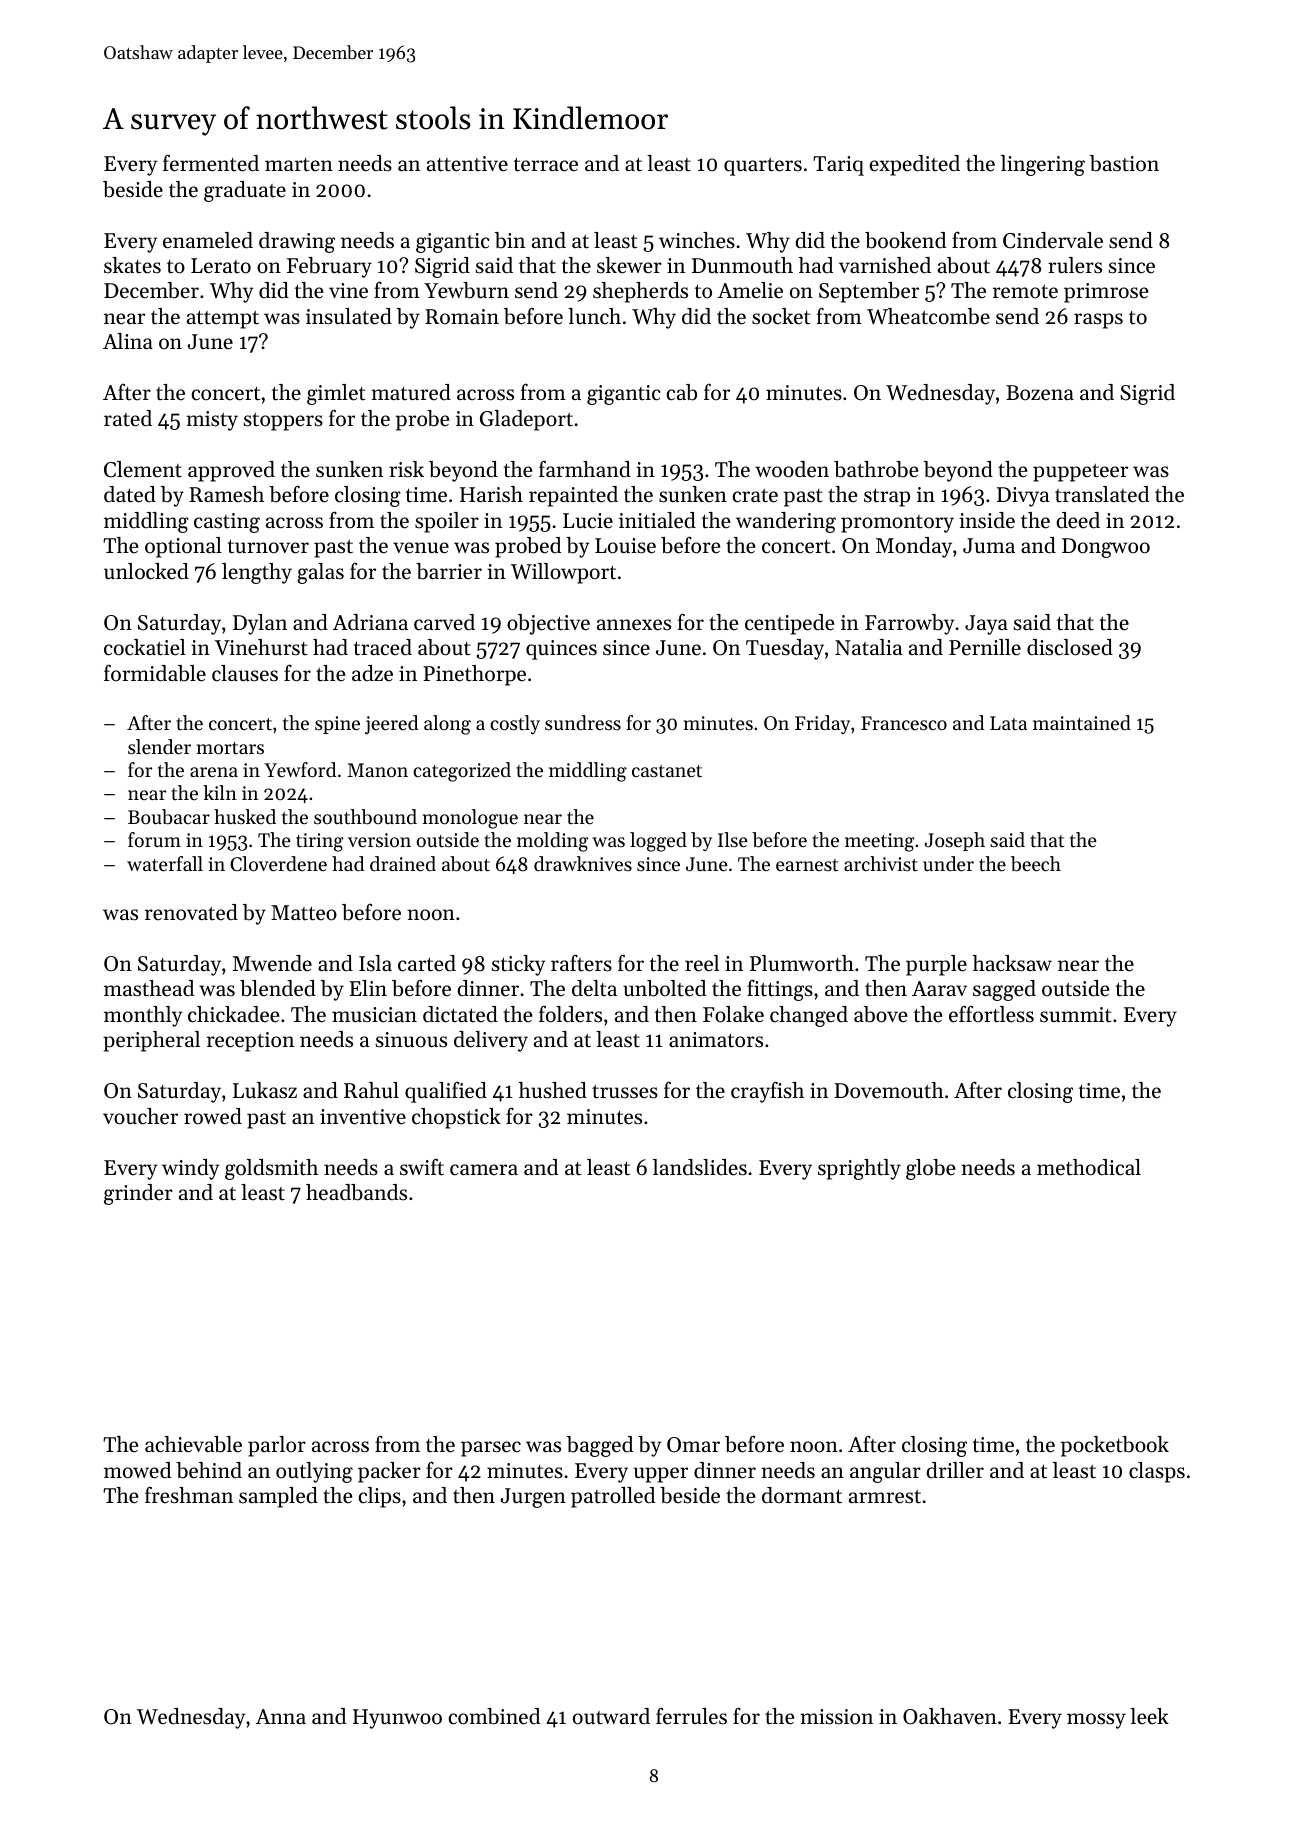 This image has height=1834, width=1297. I want to click on sprightly, so click(859, 1169).
